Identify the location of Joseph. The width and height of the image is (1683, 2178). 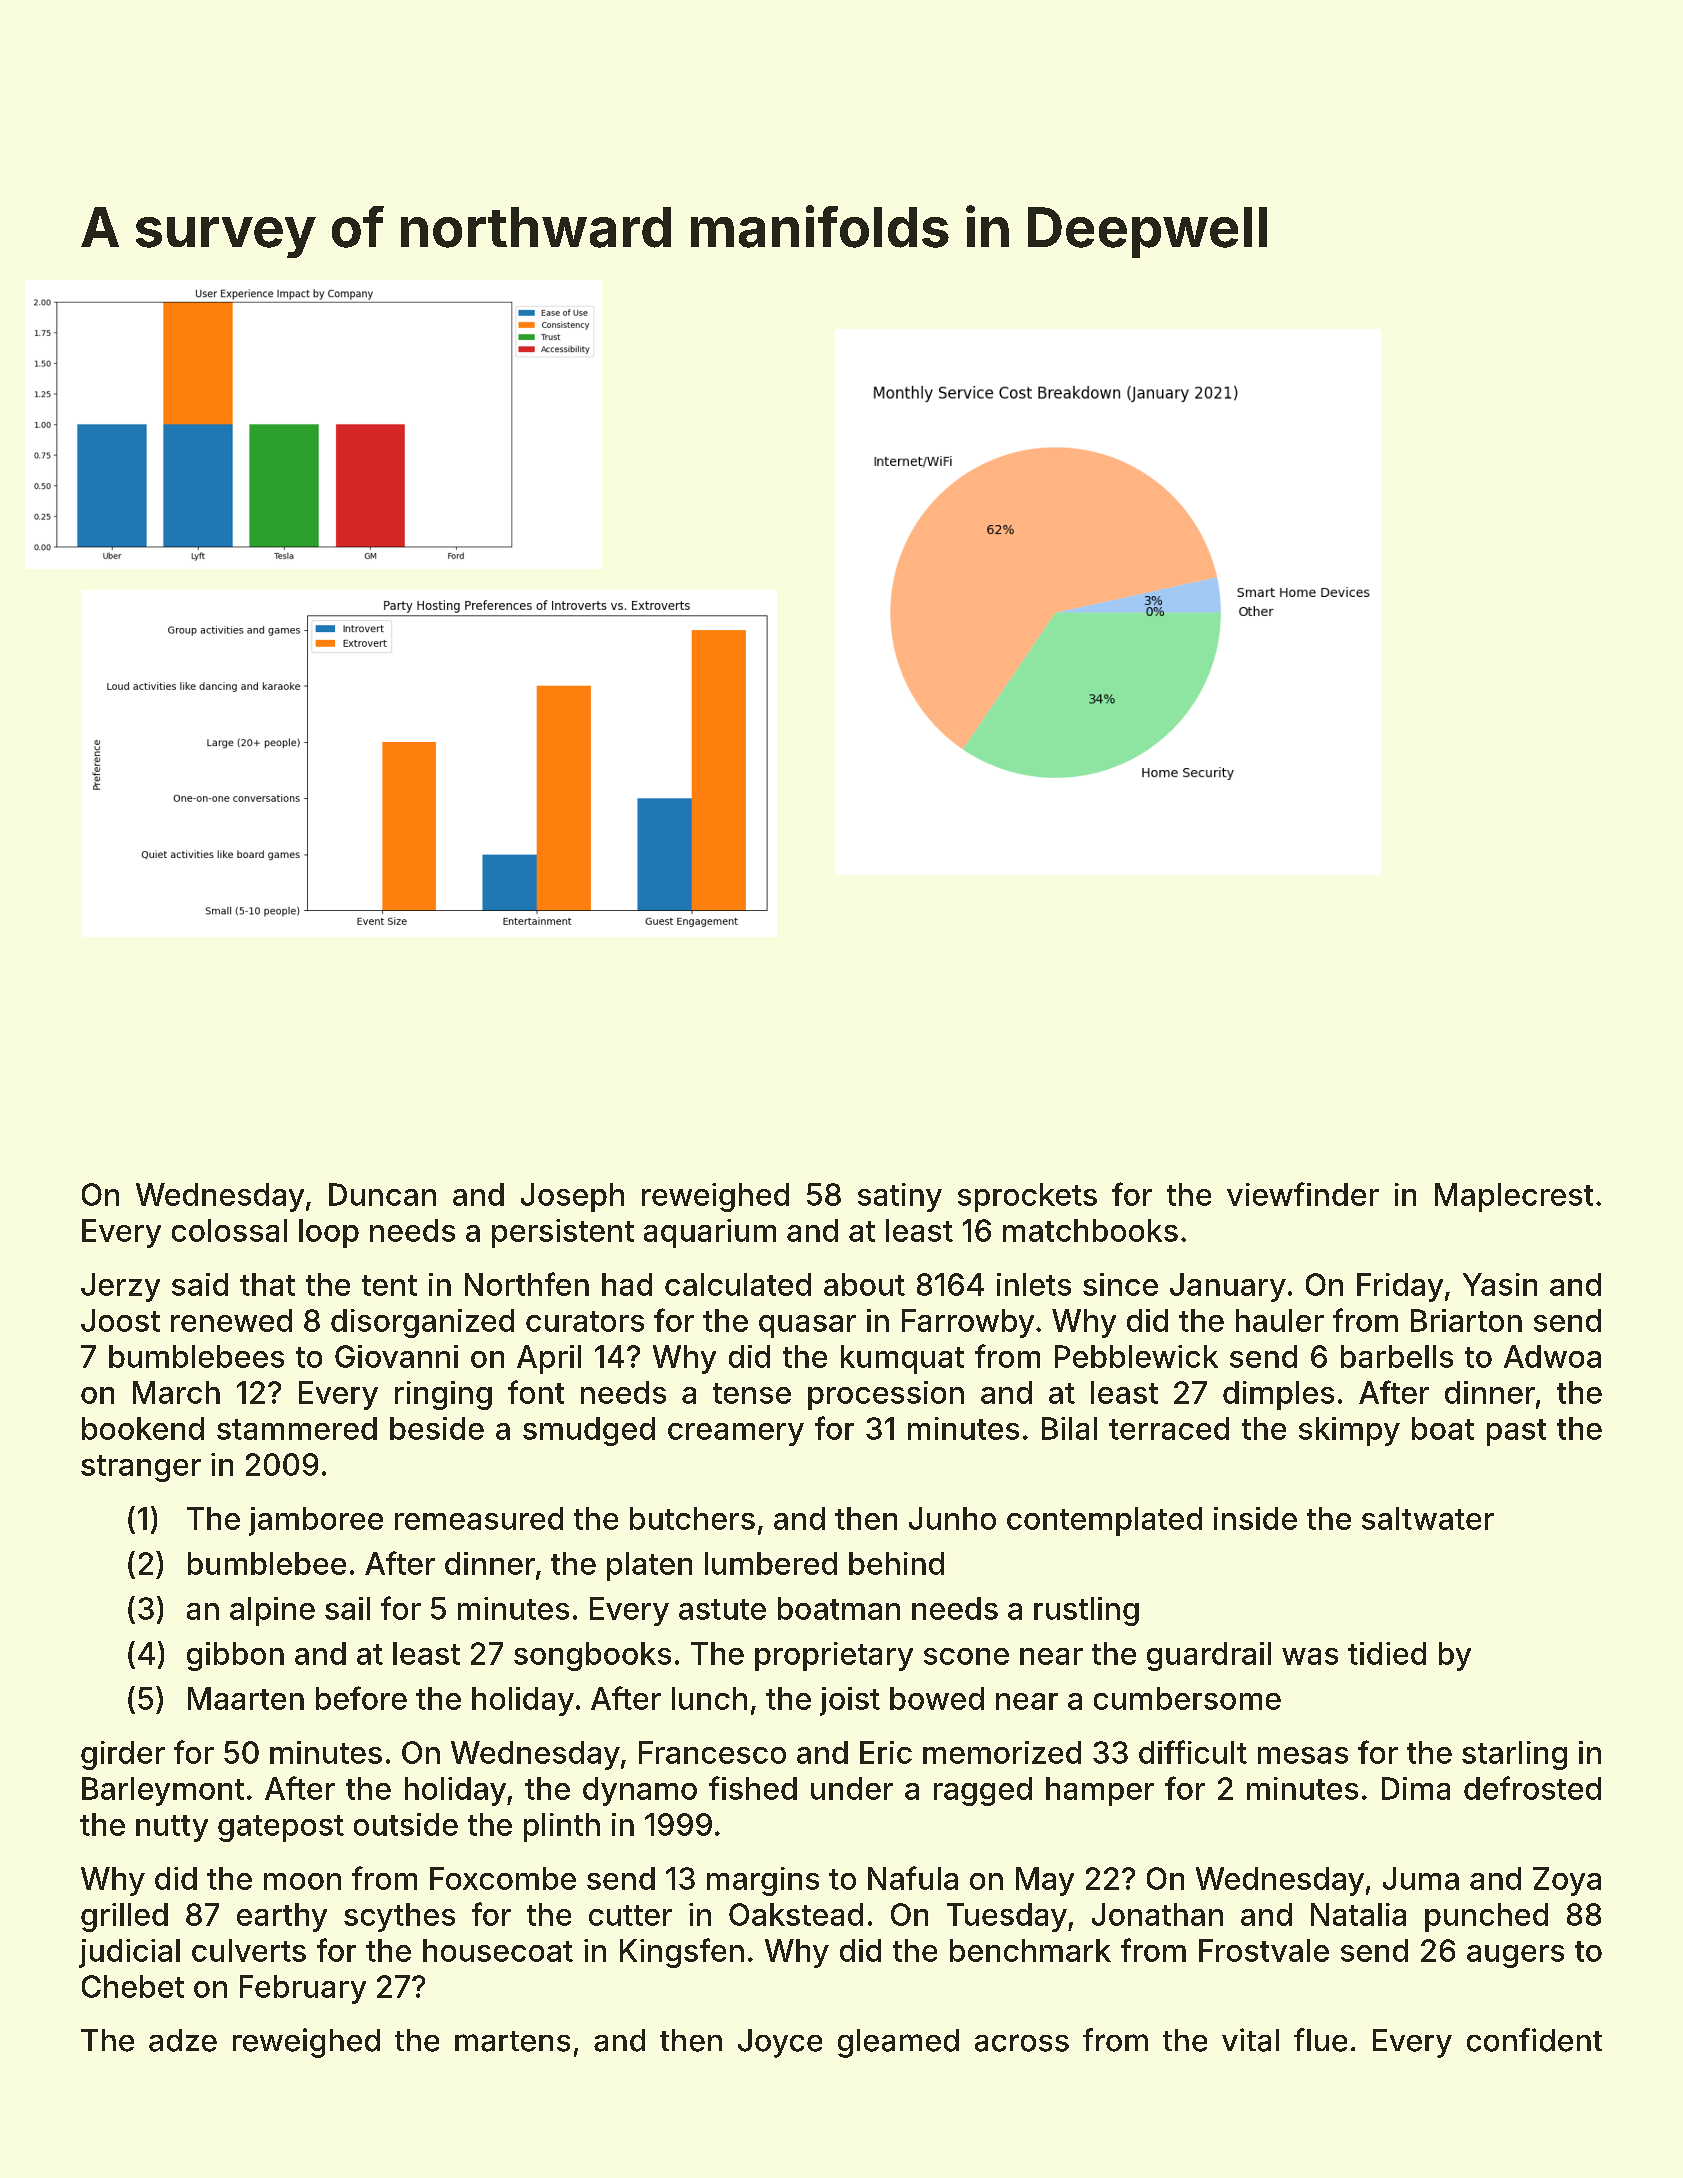
(572, 1197).
